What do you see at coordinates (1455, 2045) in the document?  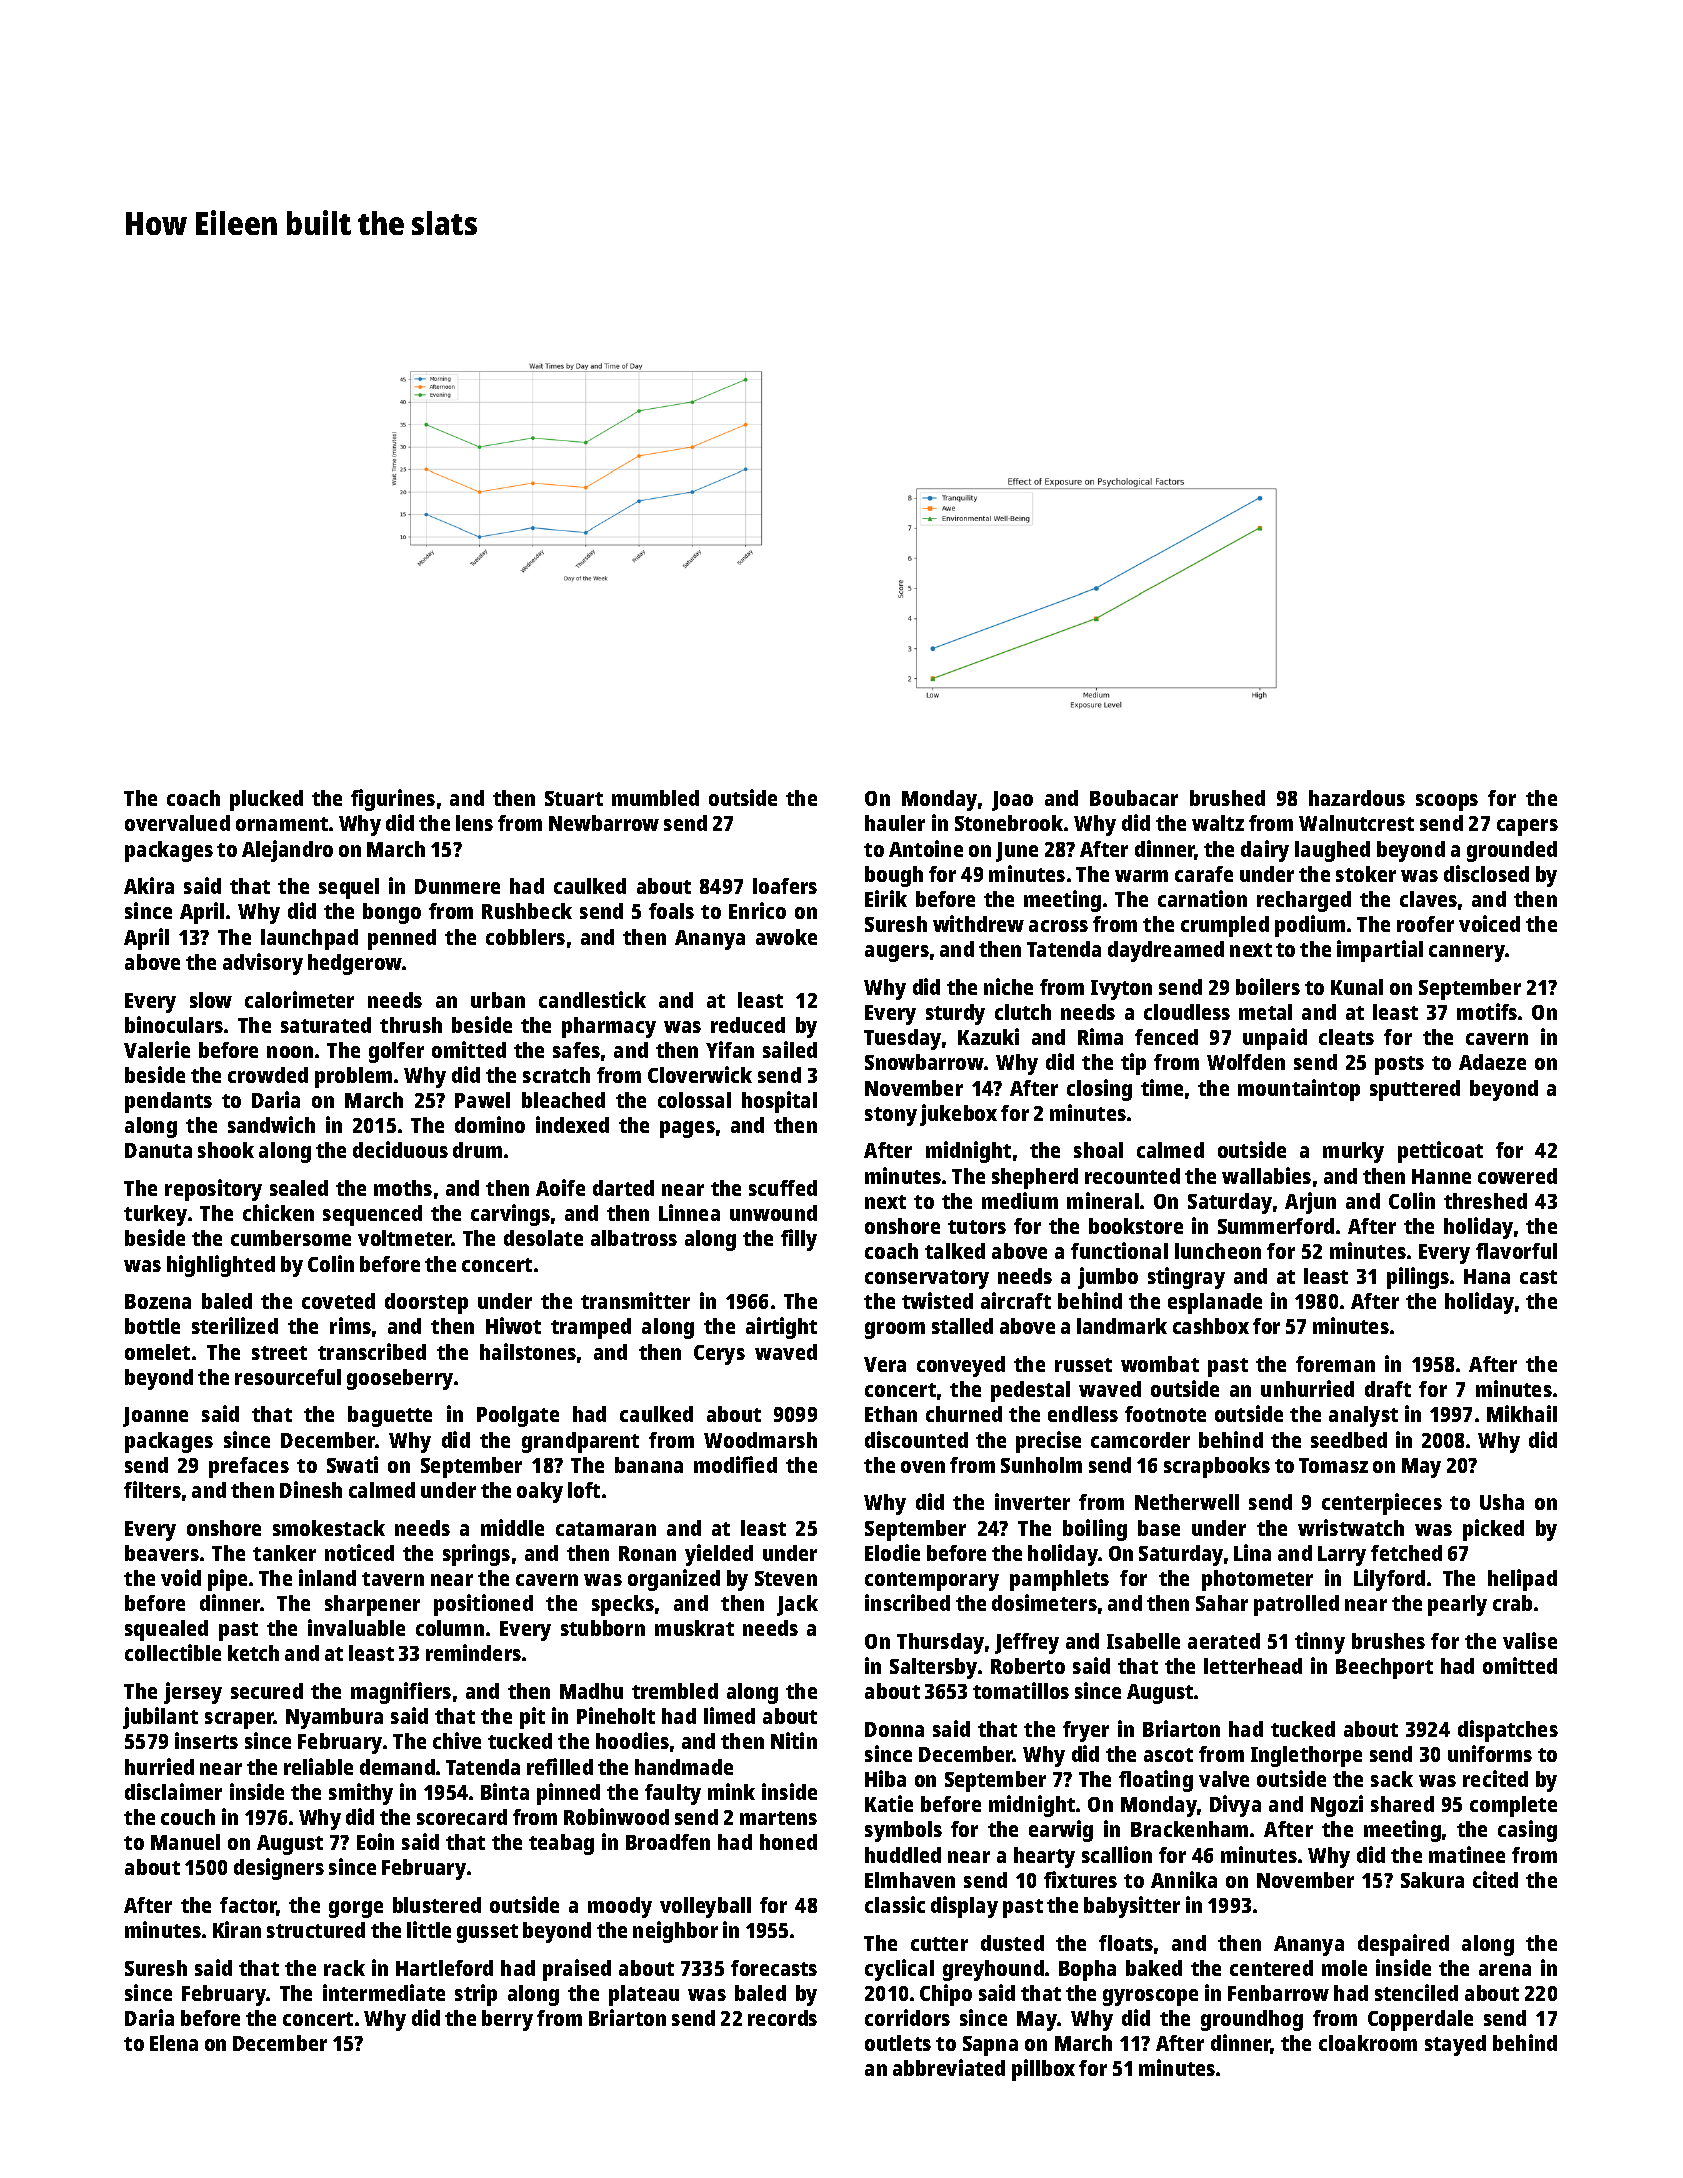 I see `stayed` at bounding box center [1455, 2045].
